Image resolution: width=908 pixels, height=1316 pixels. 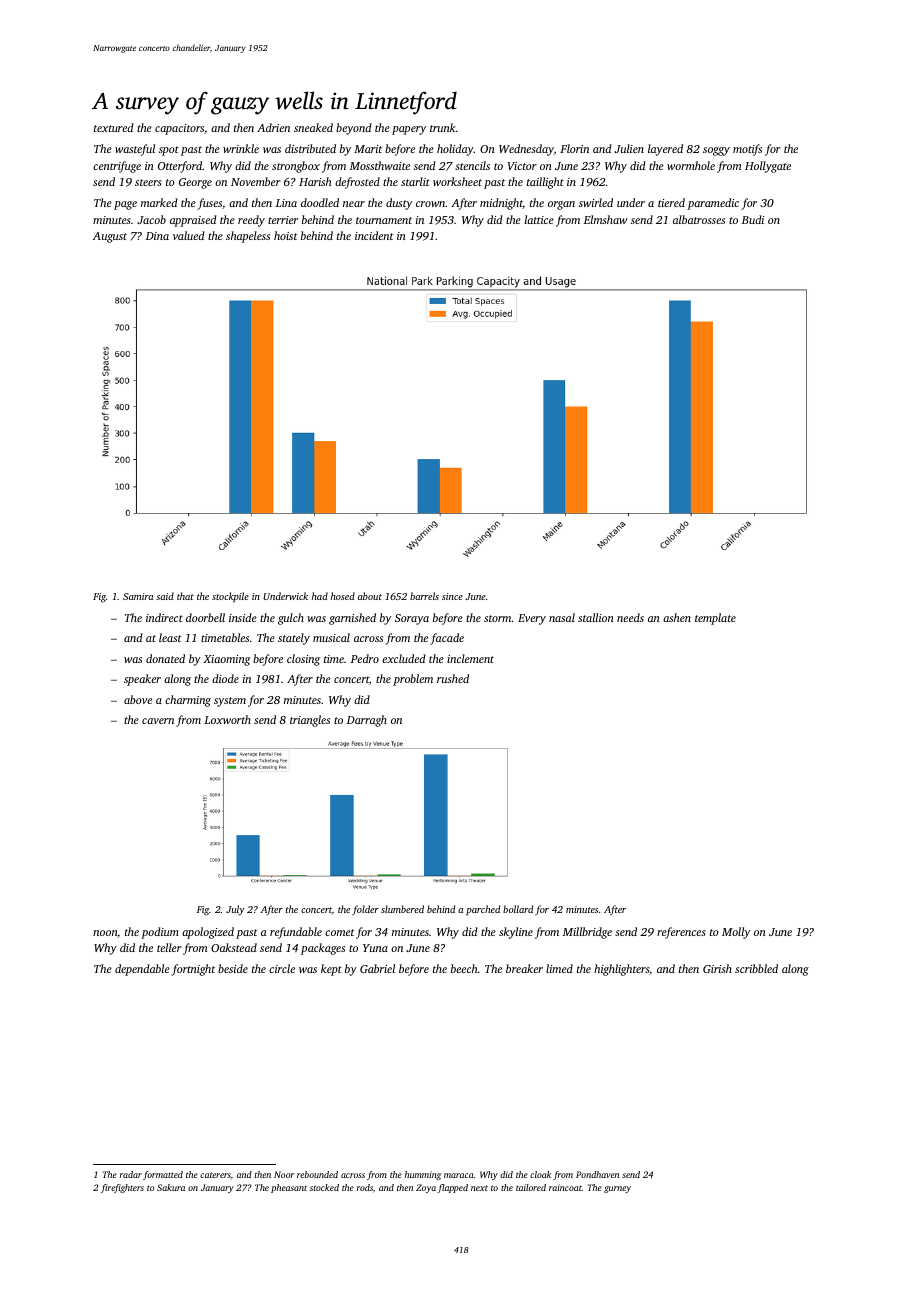 What do you see at coordinates (443, 127) in the screenshot?
I see `trunk` at bounding box center [443, 127].
